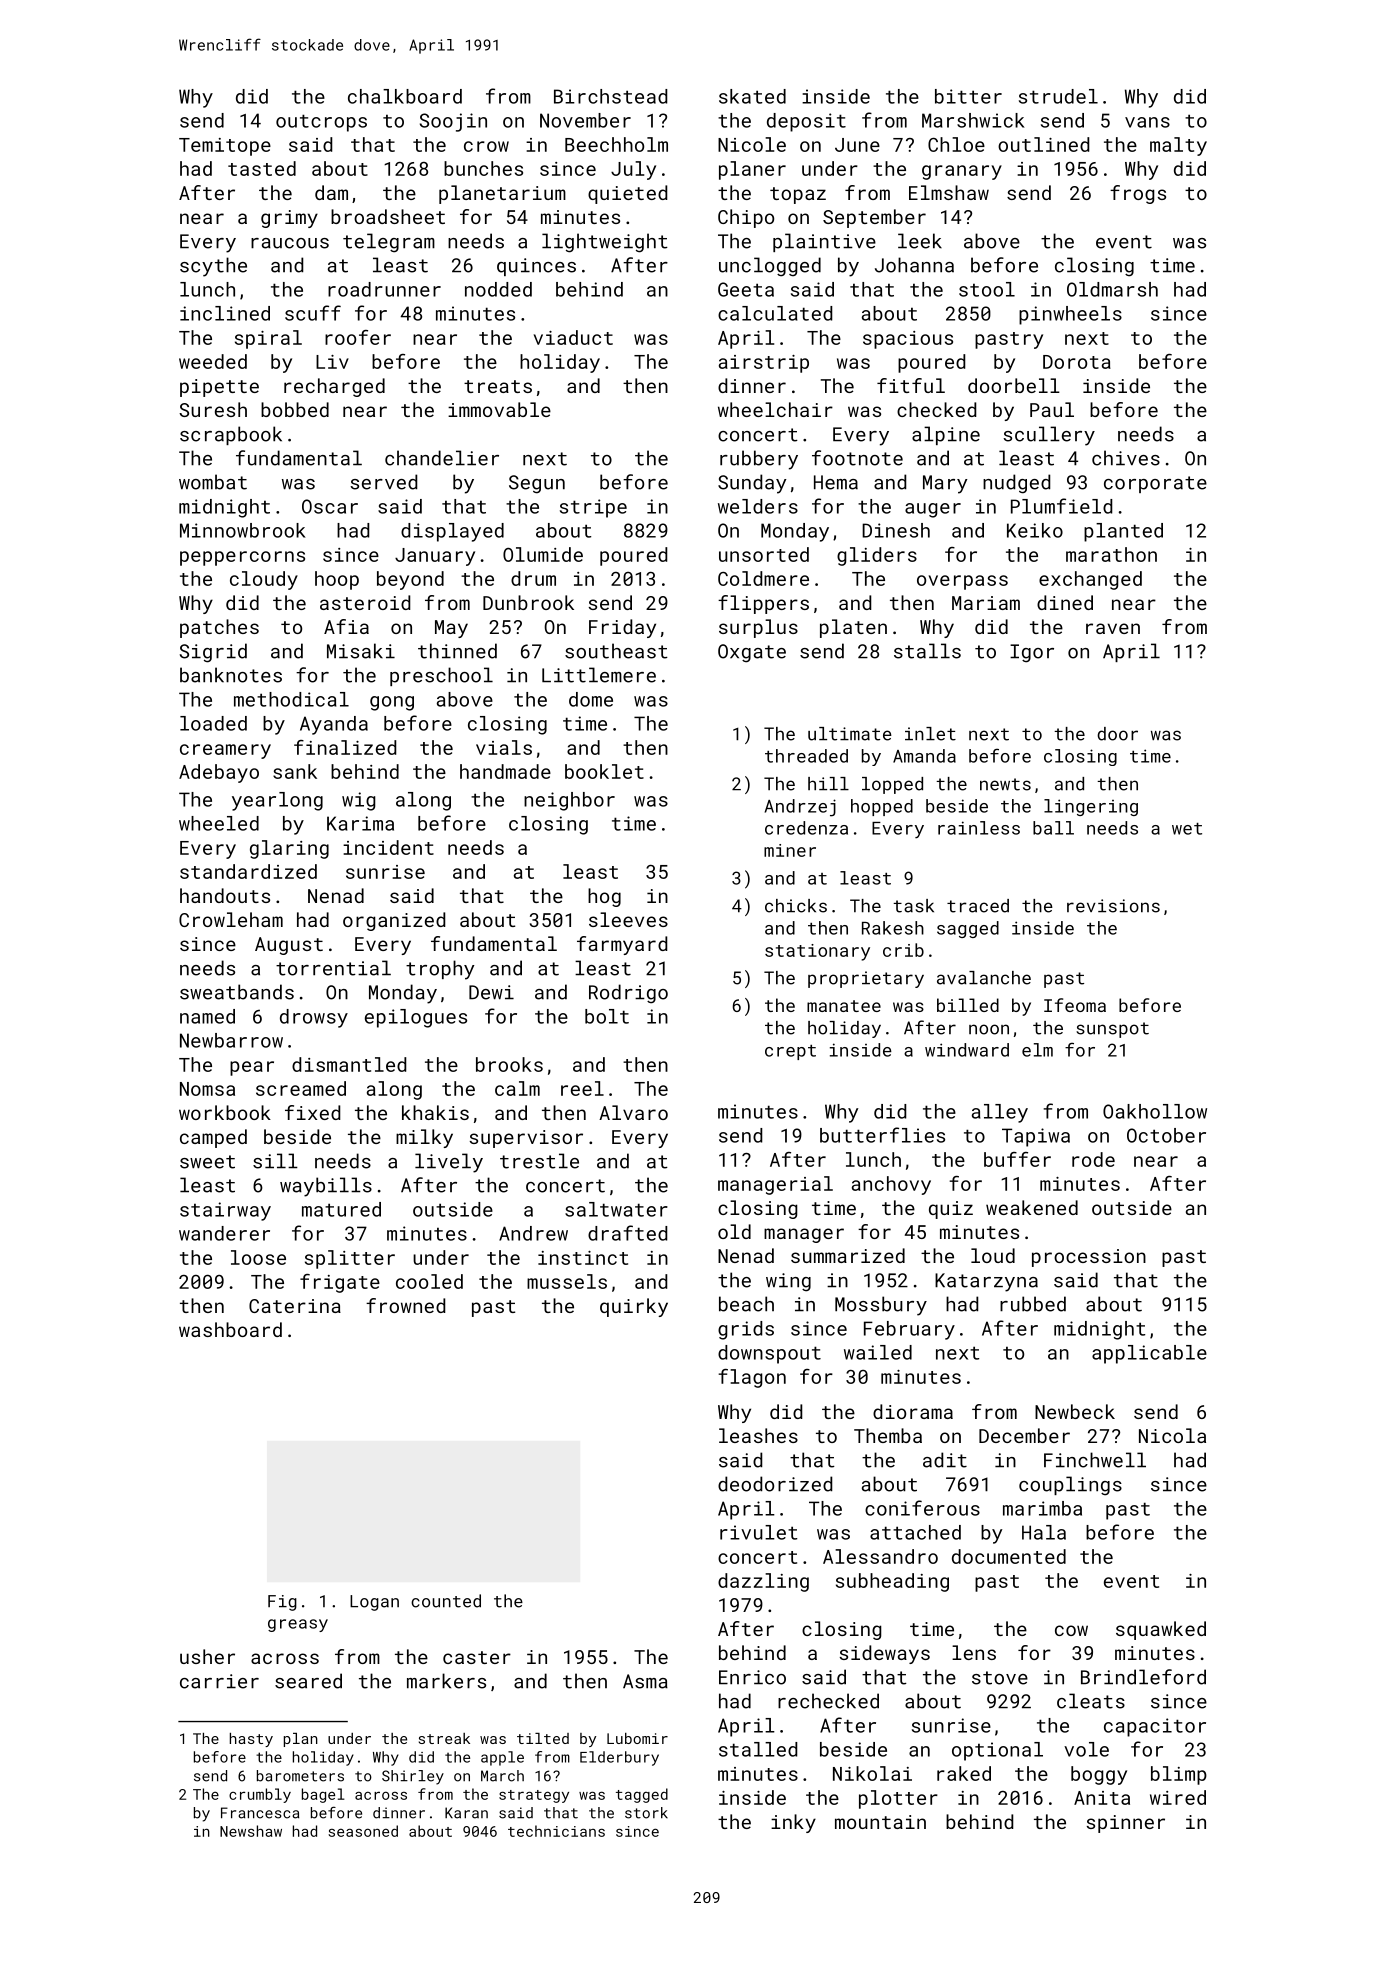 The height and width of the image is (1969, 1386). What do you see at coordinates (1033, 1304) in the image?
I see `rubbed` at bounding box center [1033, 1304].
